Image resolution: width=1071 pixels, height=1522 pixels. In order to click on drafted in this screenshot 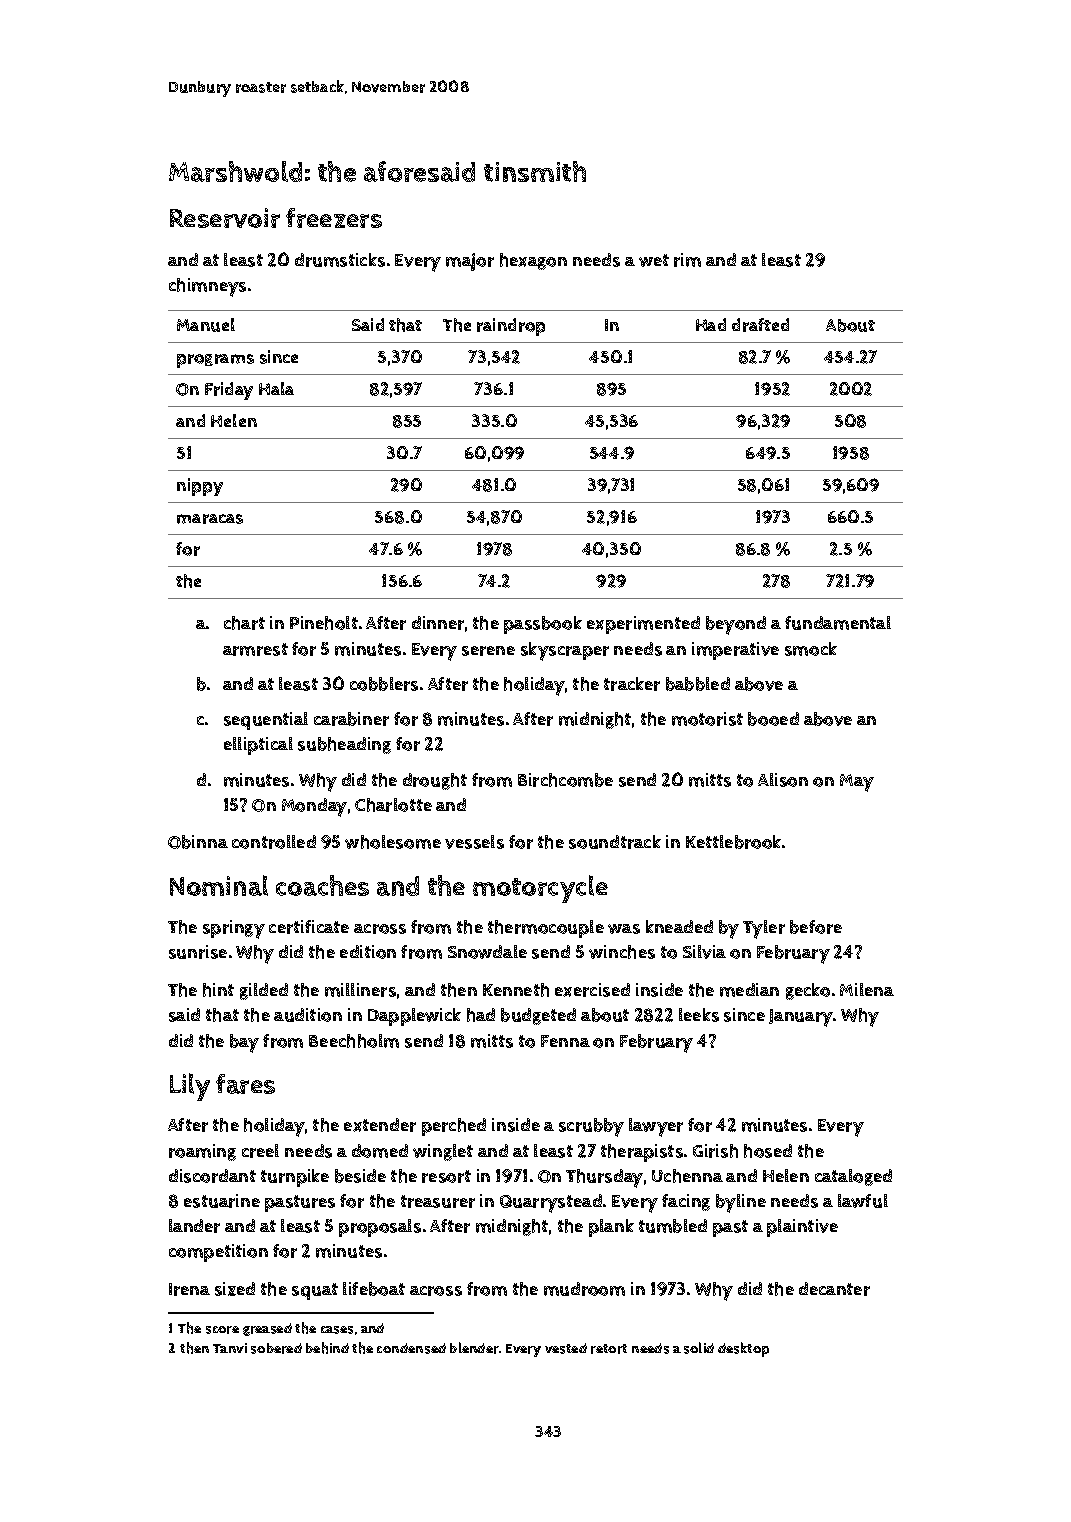, I will do `click(760, 325)`.
